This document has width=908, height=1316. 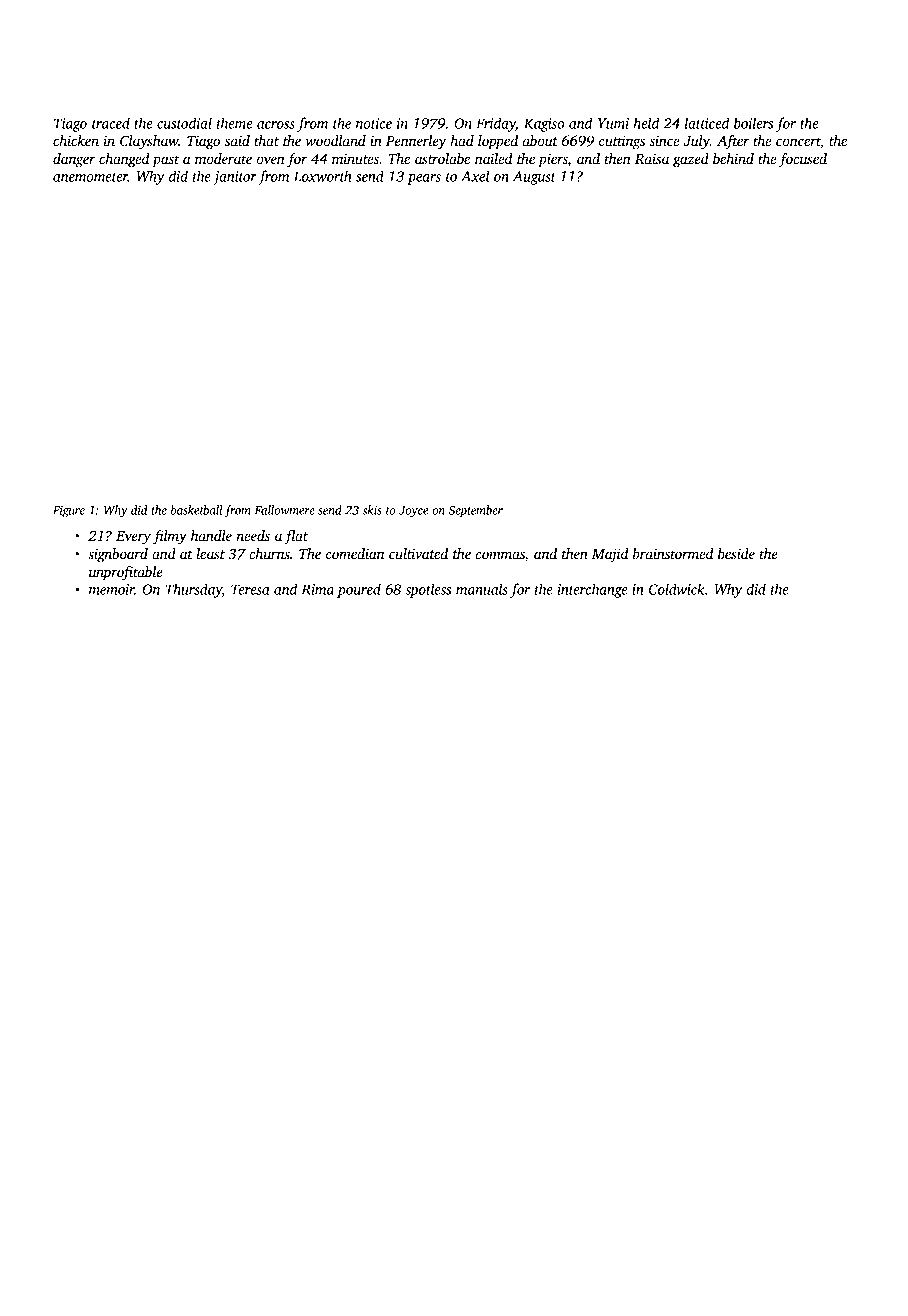 What do you see at coordinates (69, 512) in the document?
I see `Figure` at bounding box center [69, 512].
